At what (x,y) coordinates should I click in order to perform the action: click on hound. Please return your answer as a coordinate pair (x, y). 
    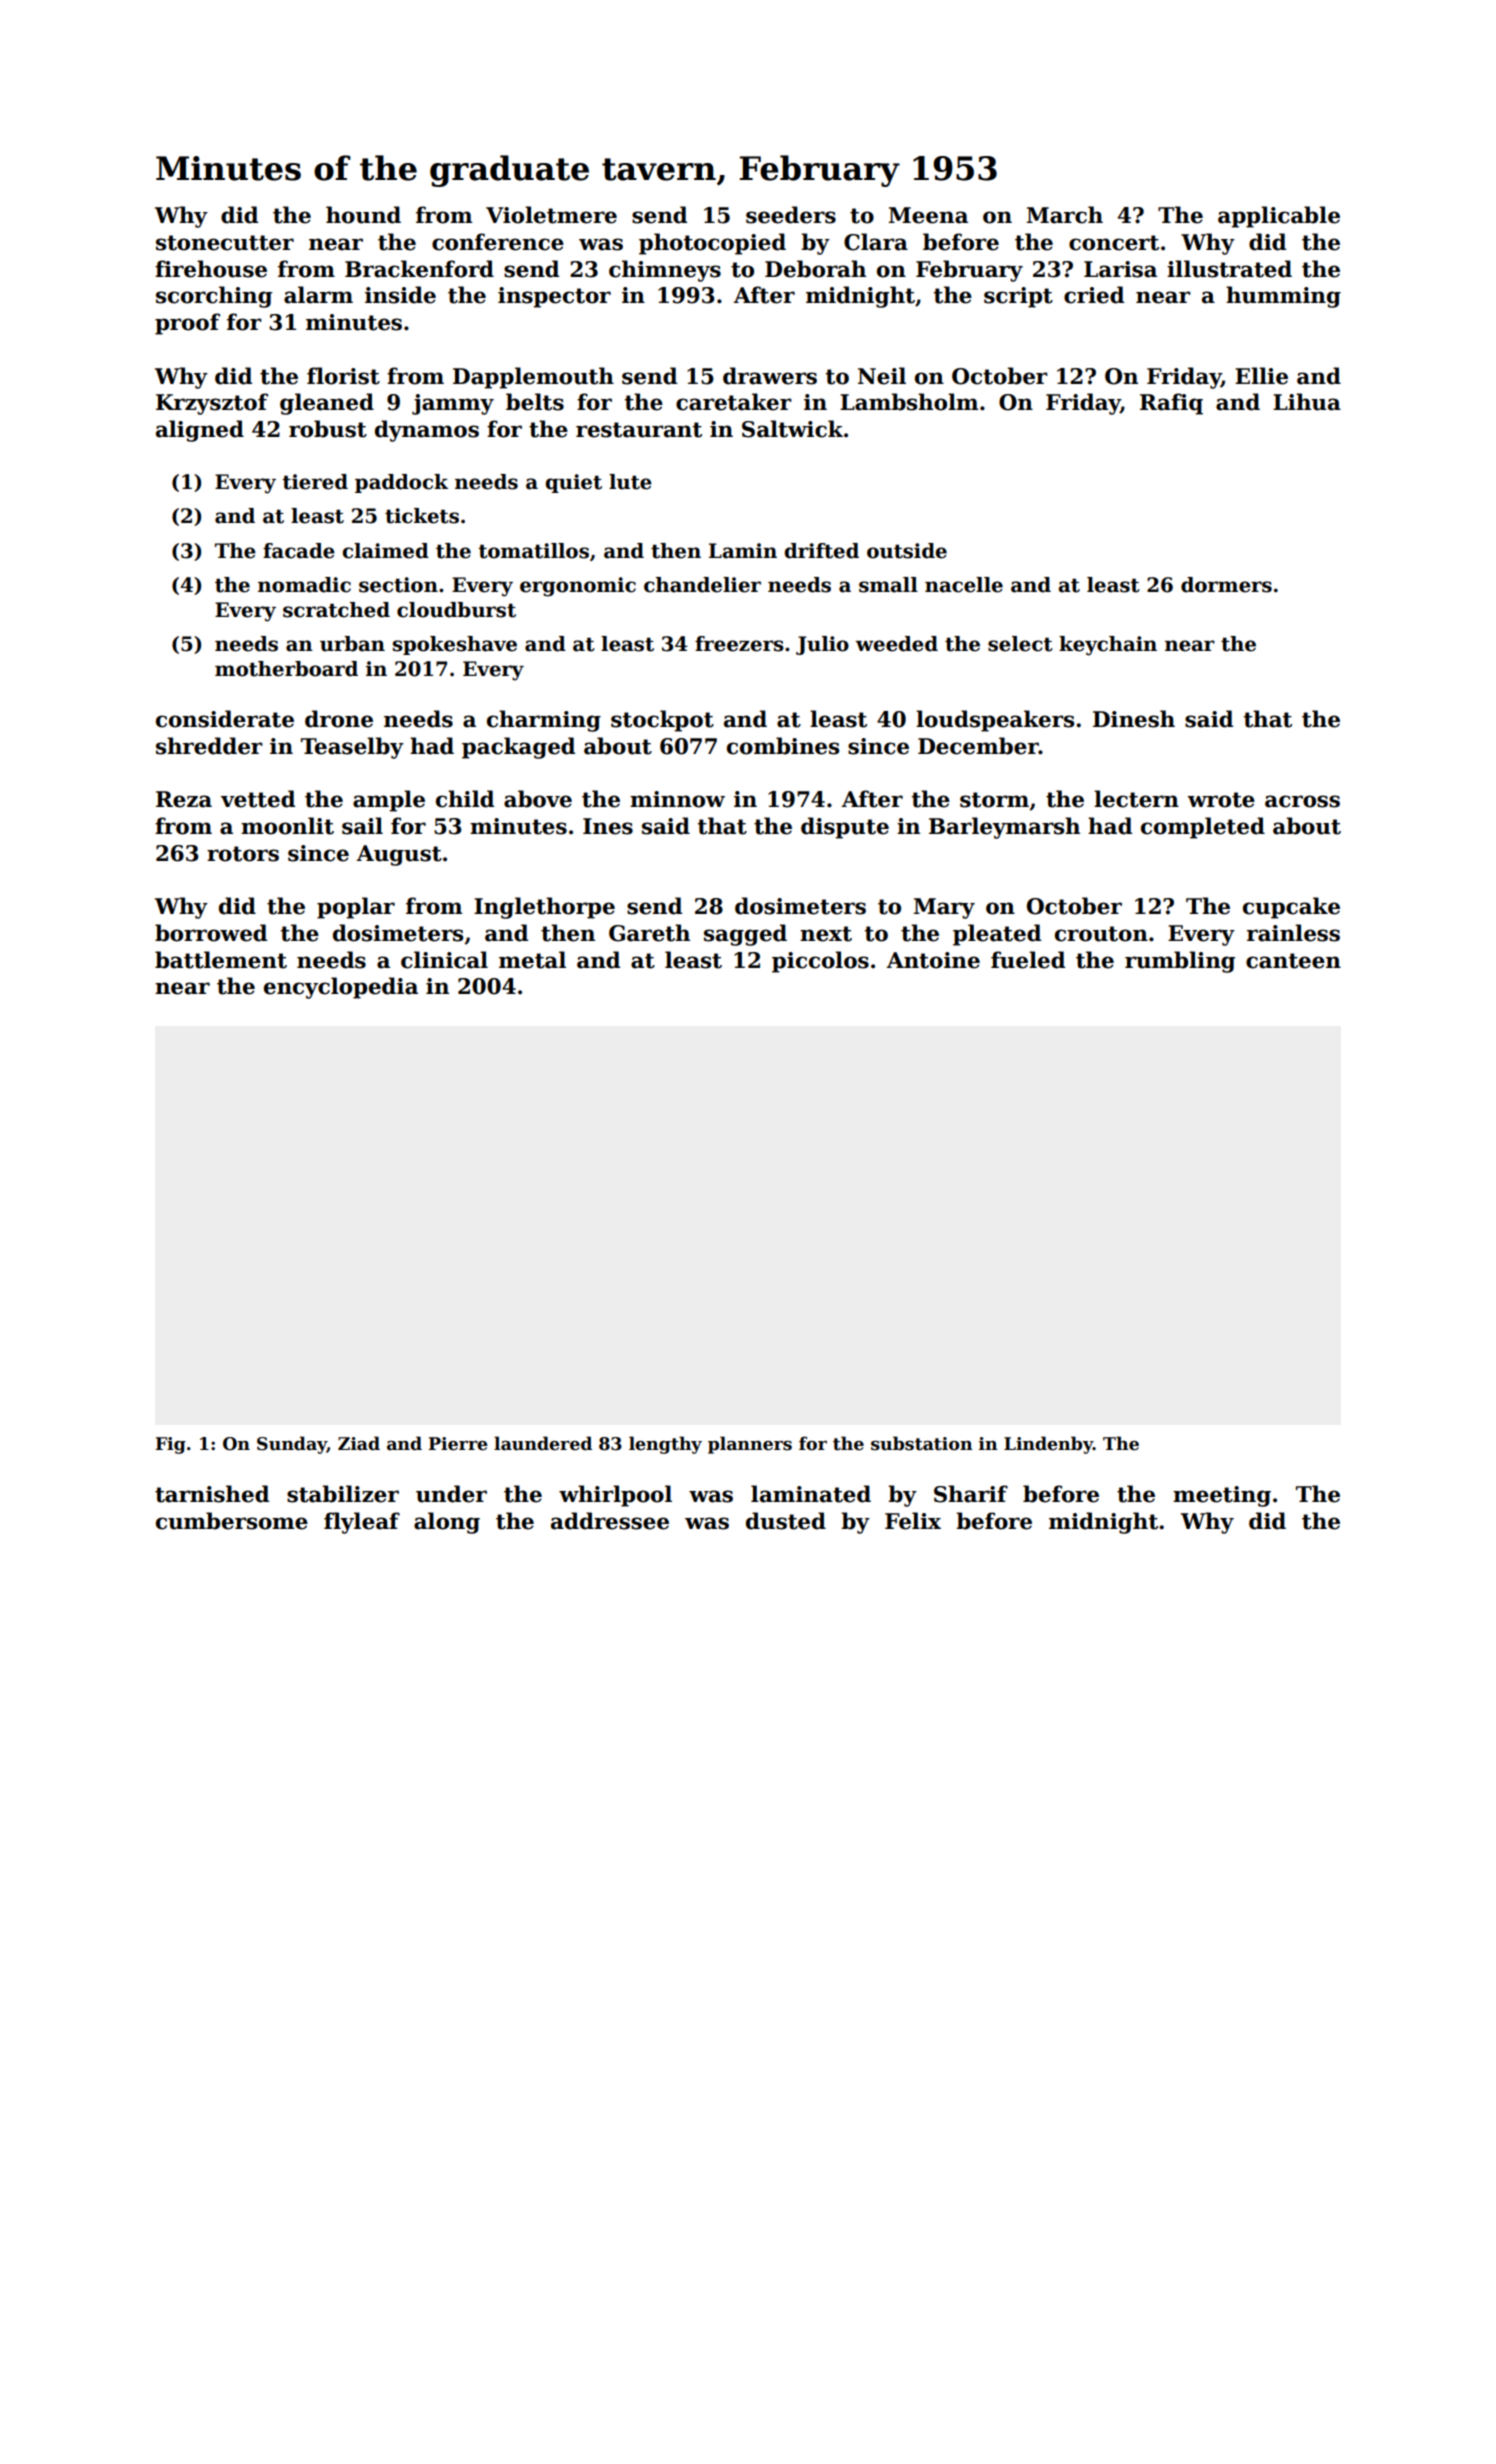
    Looking at the image, I should click on (363, 215).
